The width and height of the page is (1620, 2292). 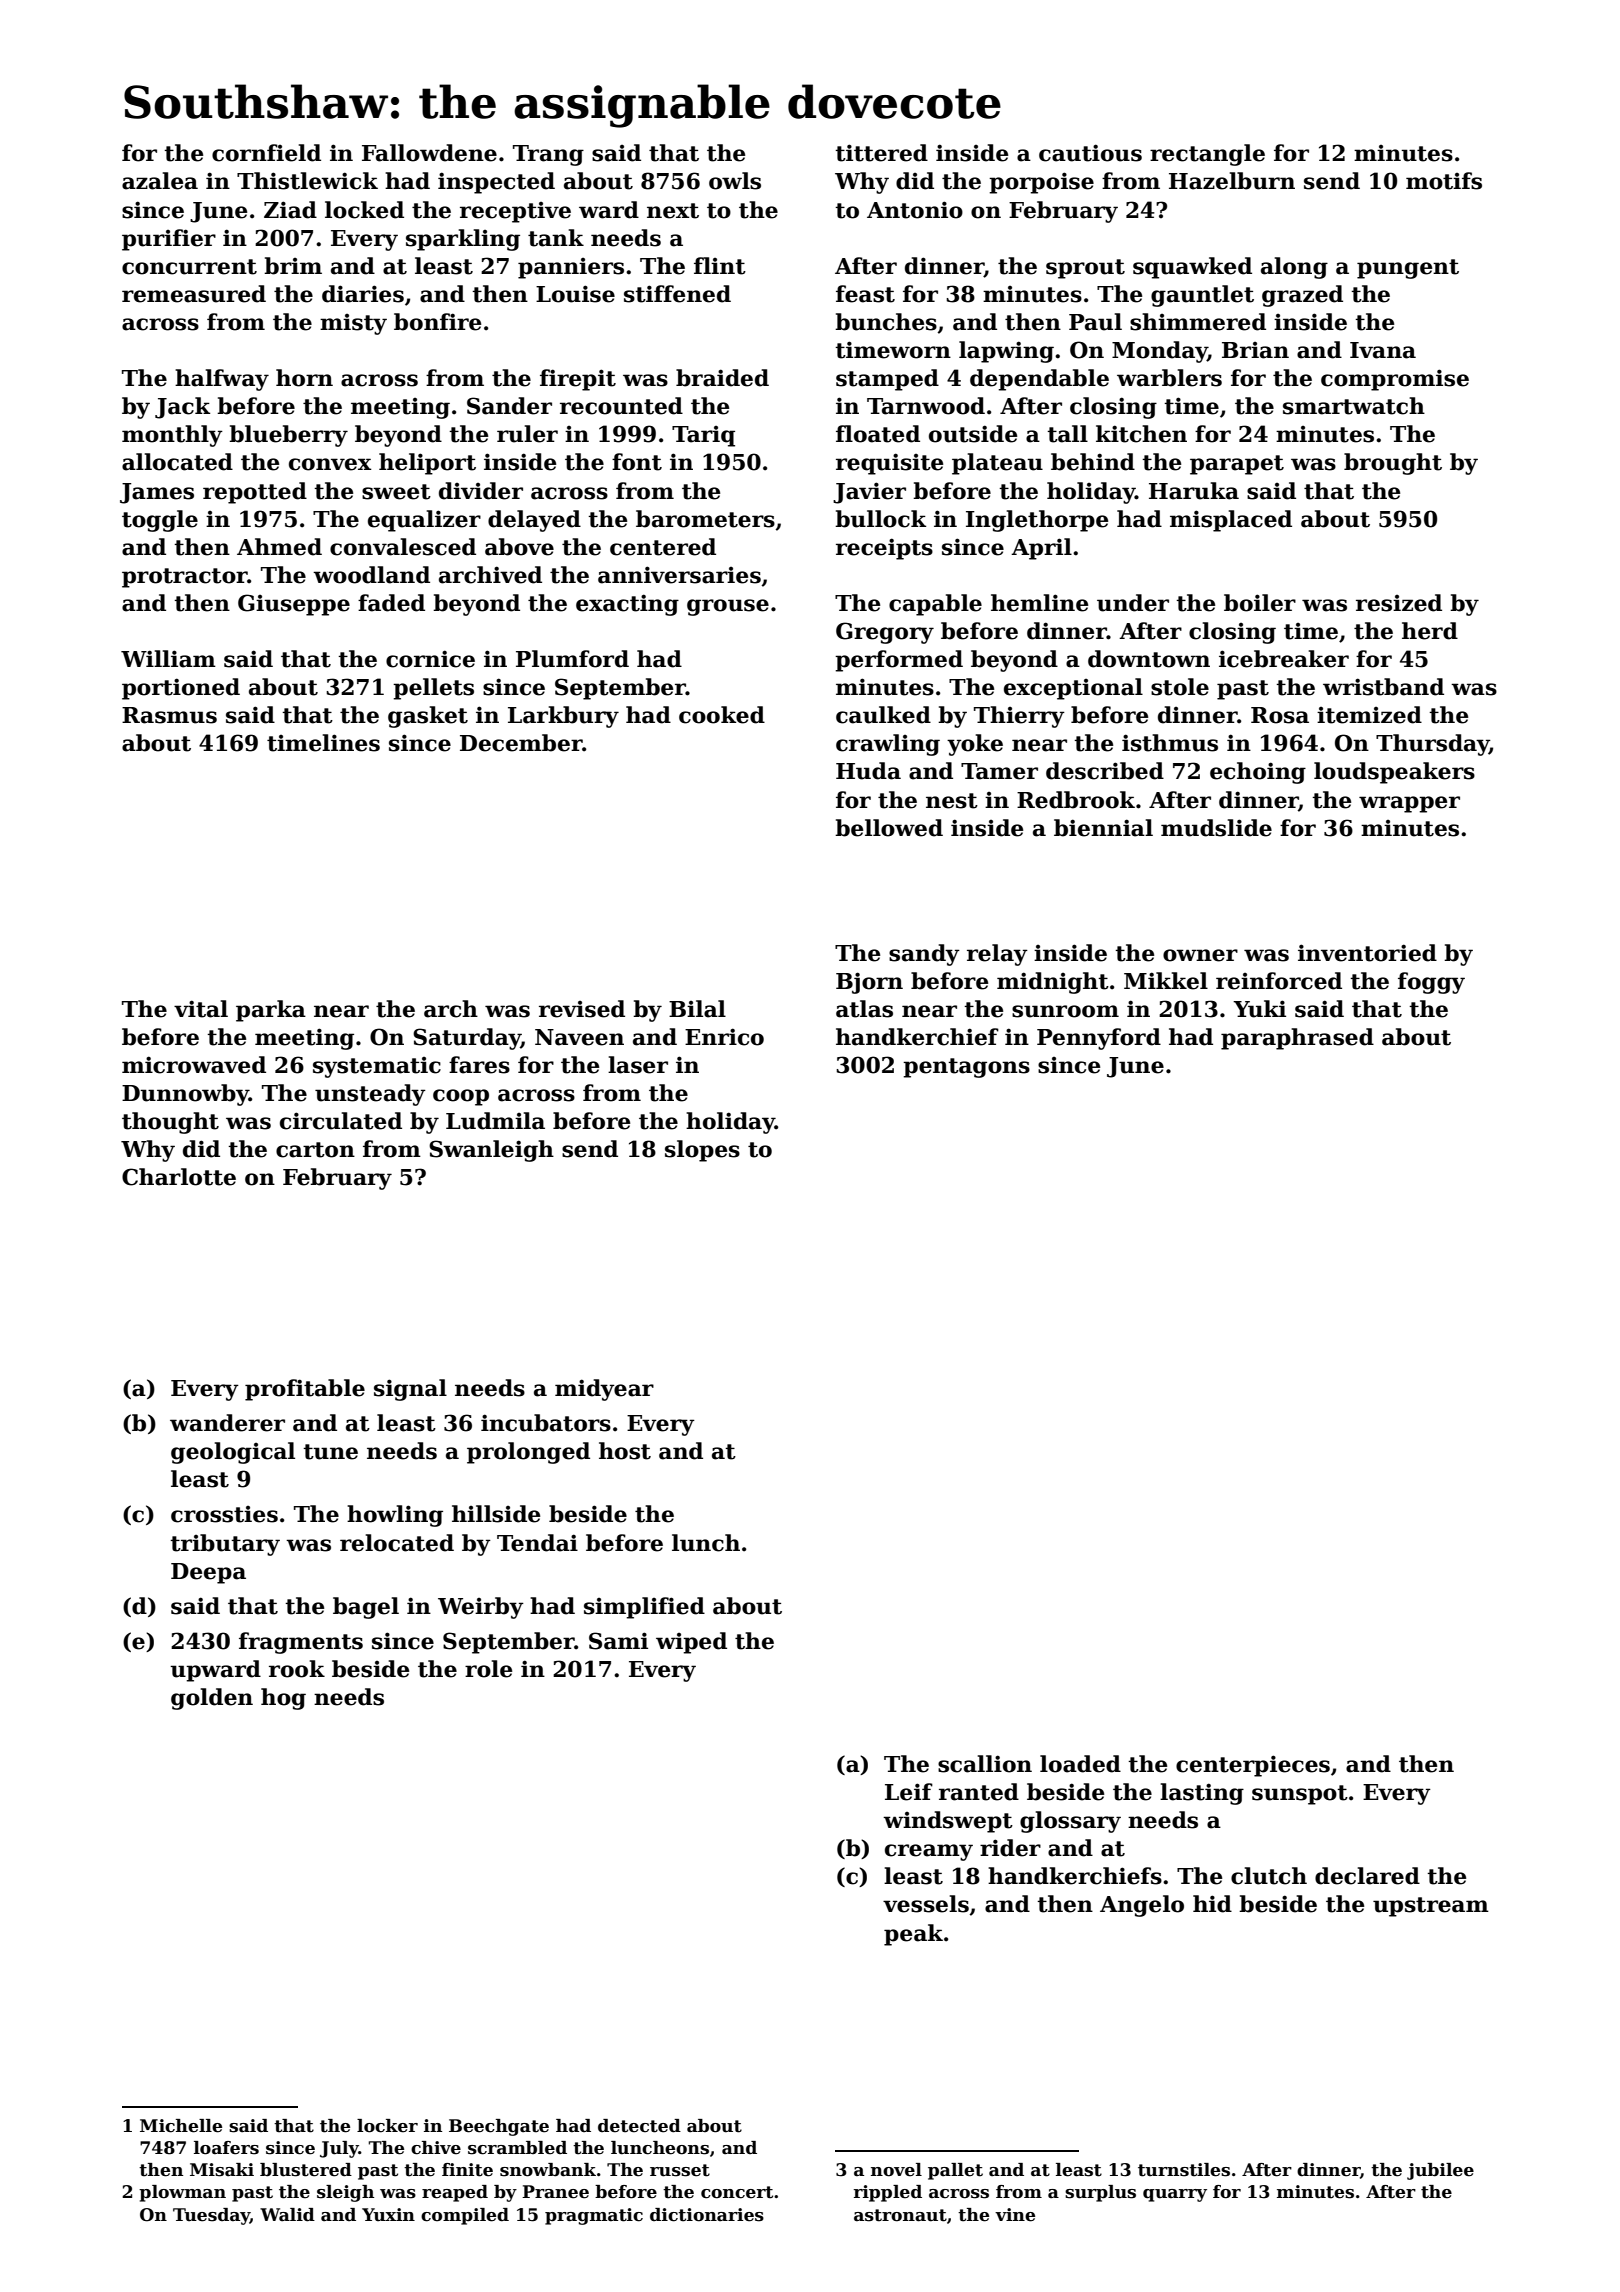 I want to click on sunspot, so click(x=1300, y=1795).
